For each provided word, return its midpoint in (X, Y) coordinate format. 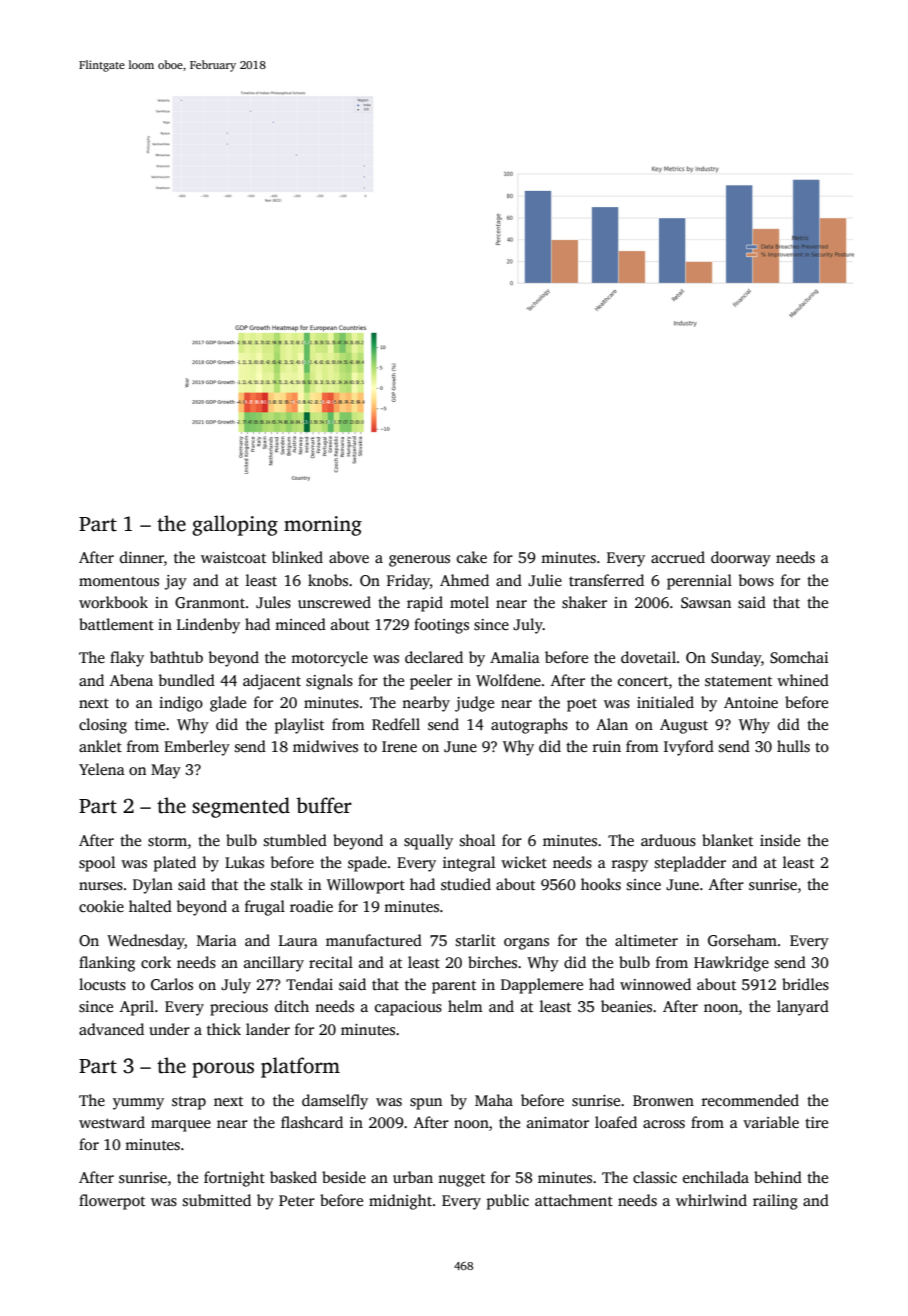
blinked (297, 557)
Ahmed (464, 580)
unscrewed (334, 602)
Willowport (366, 886)
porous (223, 1070)
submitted (217, 1200)
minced (300, 624)
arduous (668, 840)
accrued (678, 557)
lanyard (803, 1008)
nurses (101, 886)
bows (756, 580)
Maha (494, 1100)
